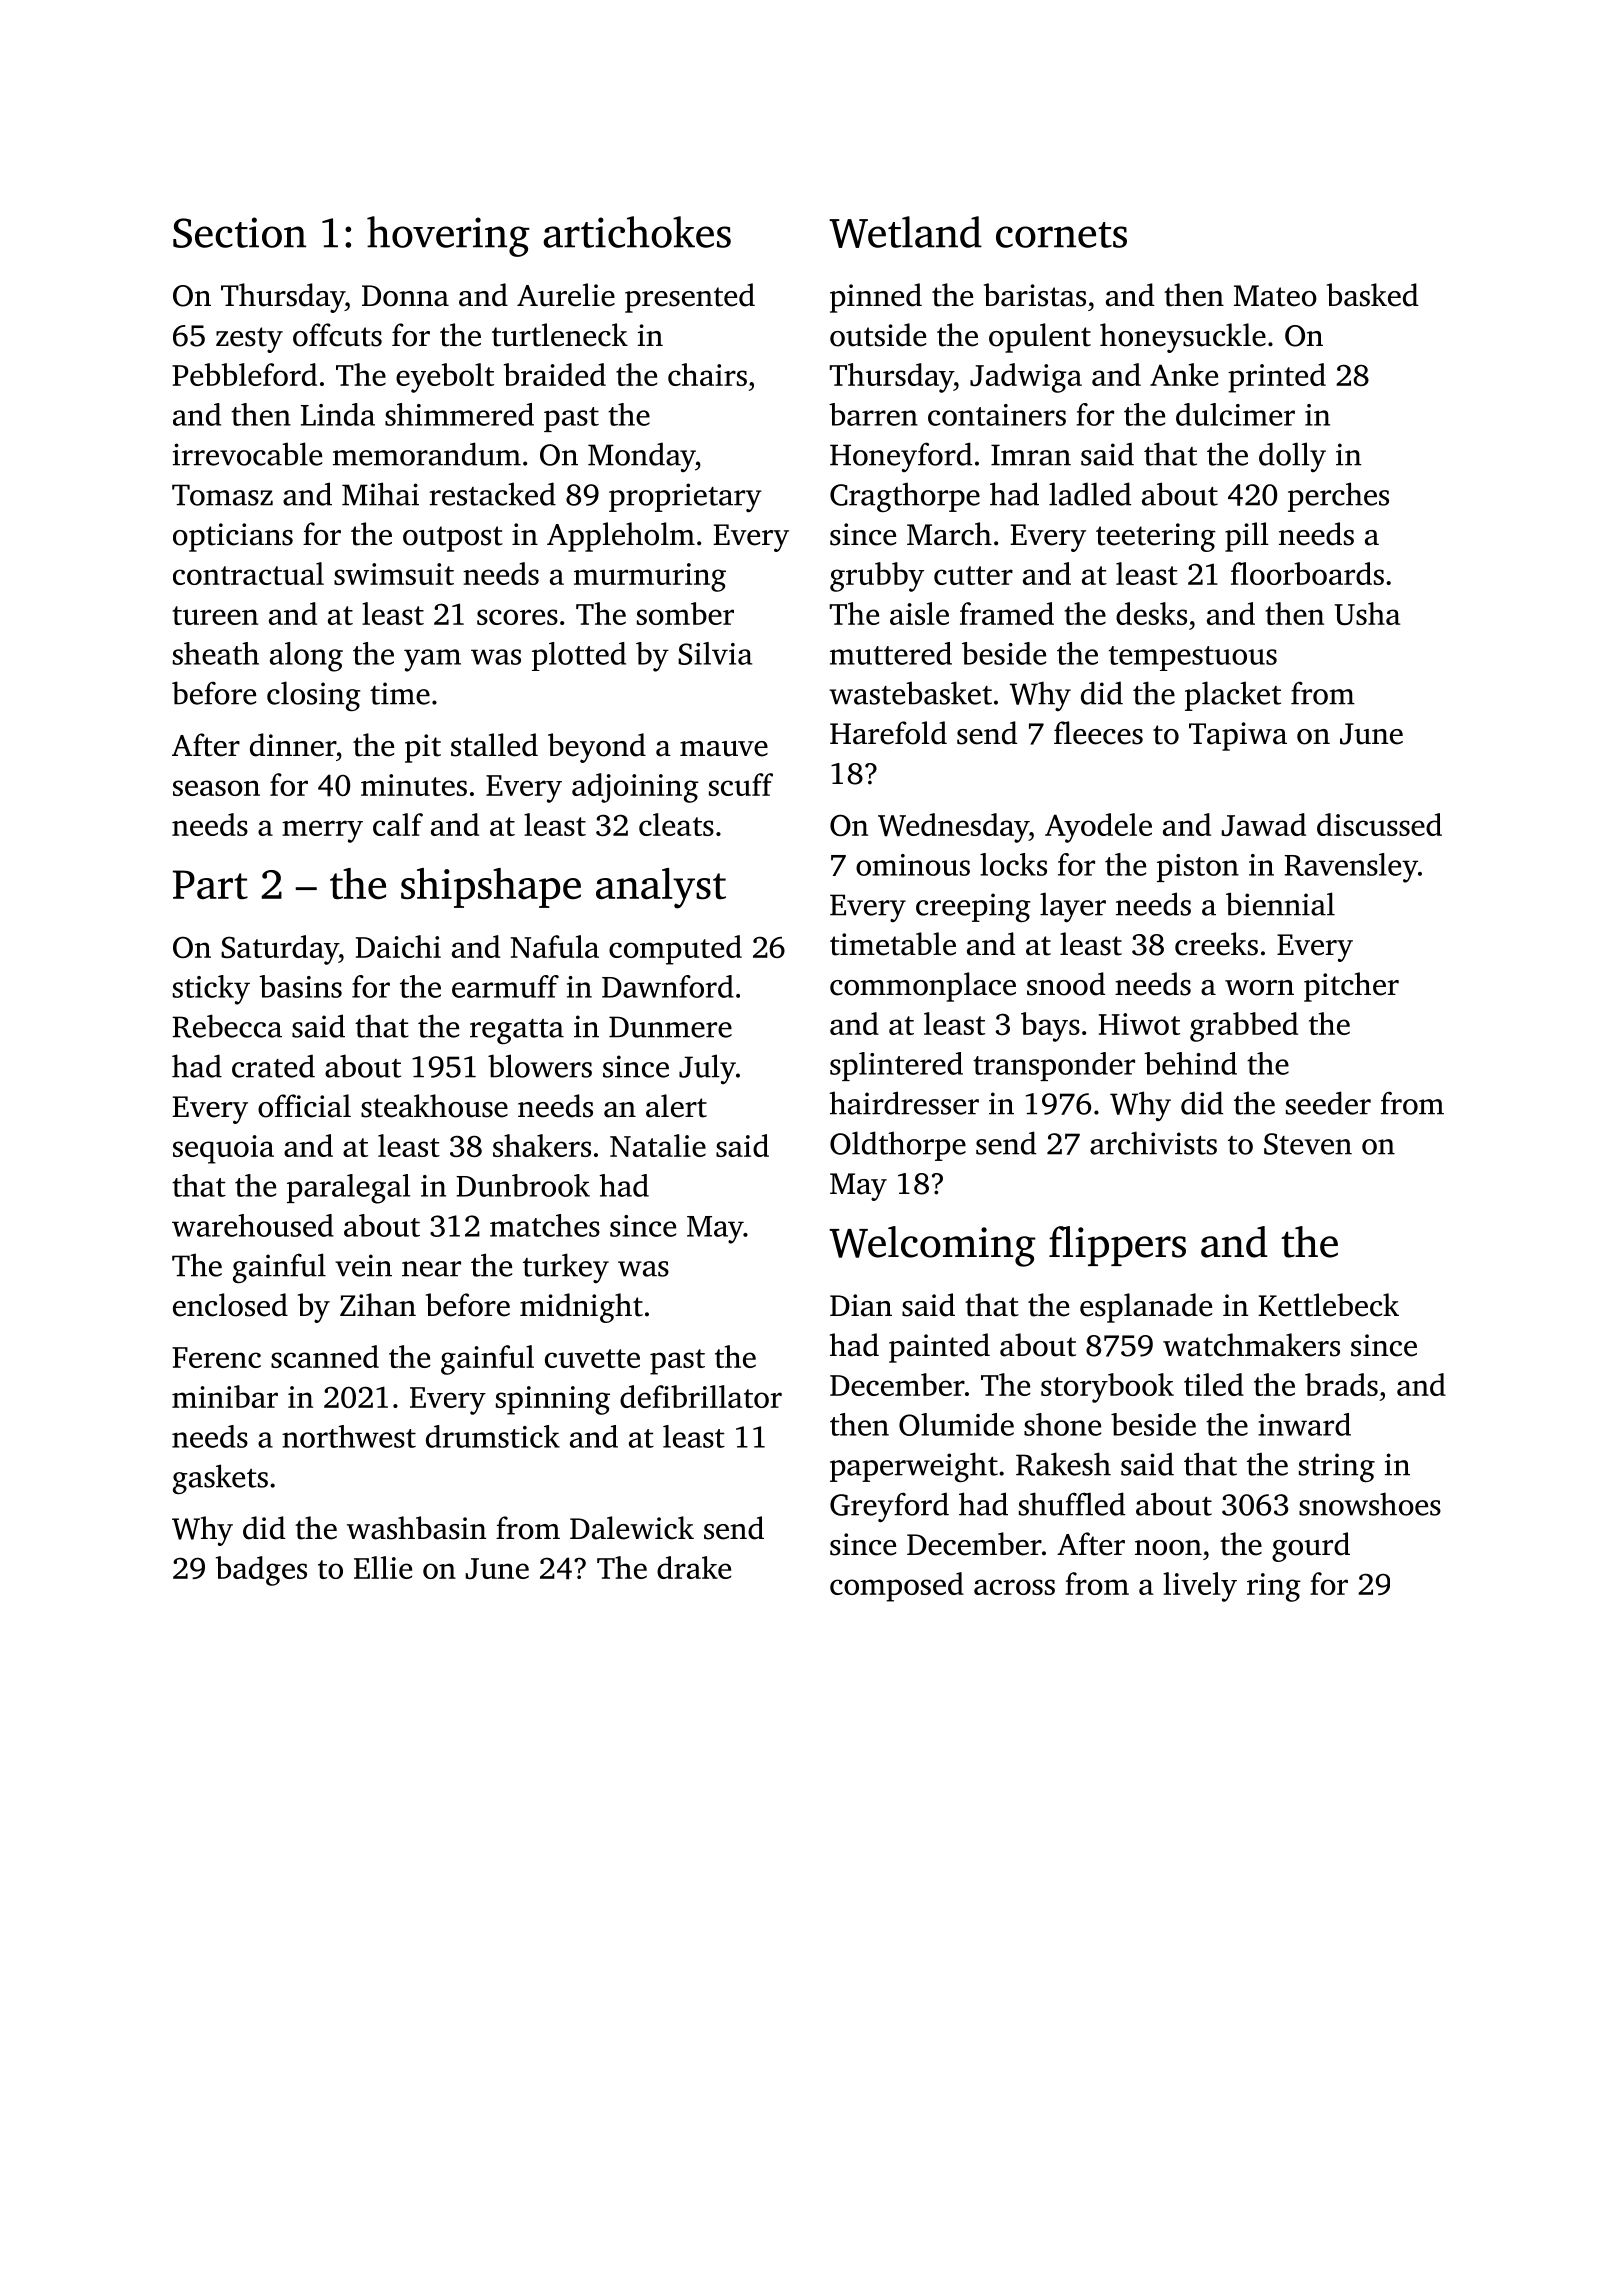  I want to click on Section, so click(239, 232).
